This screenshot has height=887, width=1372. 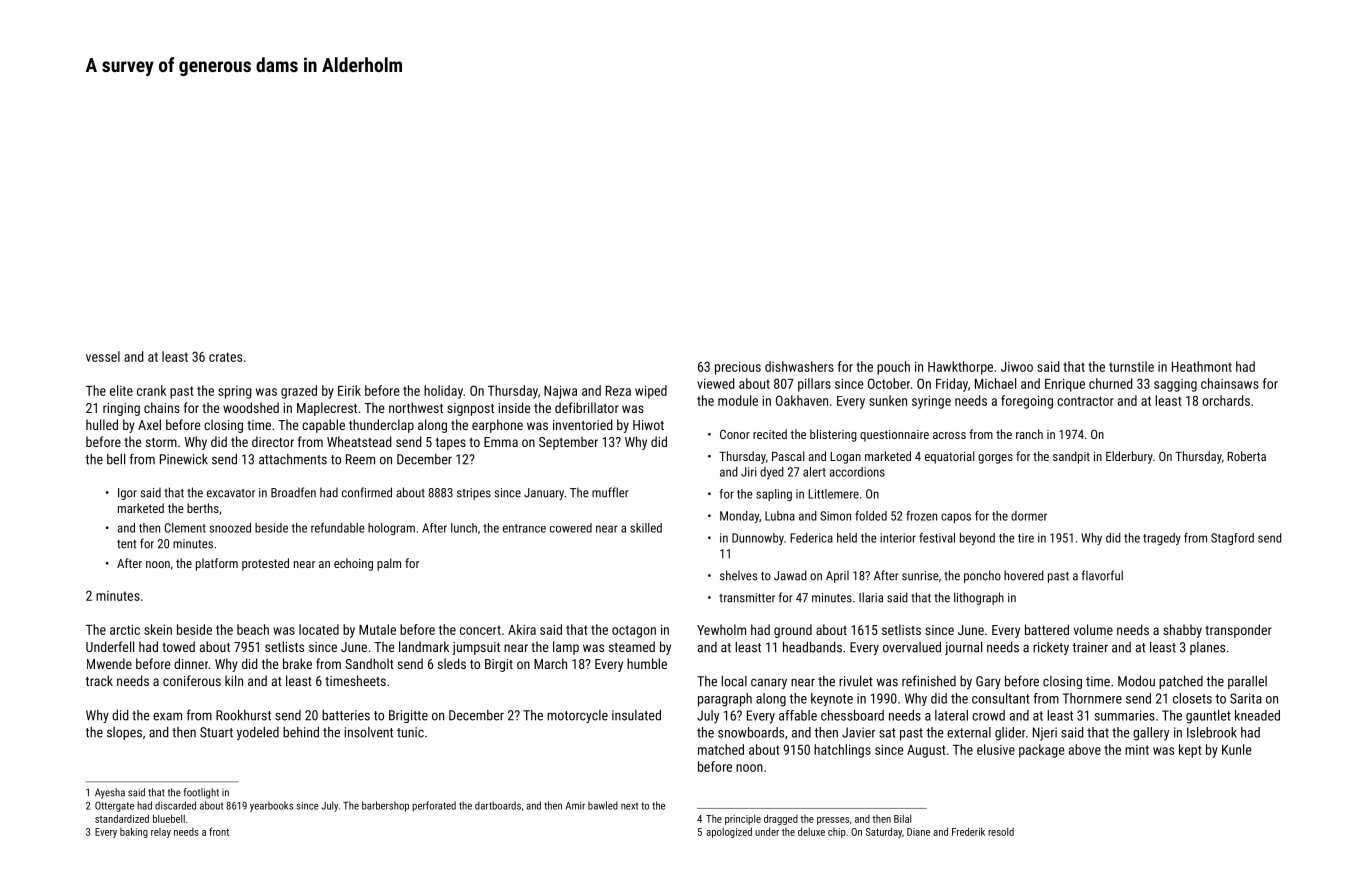 I want to click on yearbooks, so click(x=271, y=806).
